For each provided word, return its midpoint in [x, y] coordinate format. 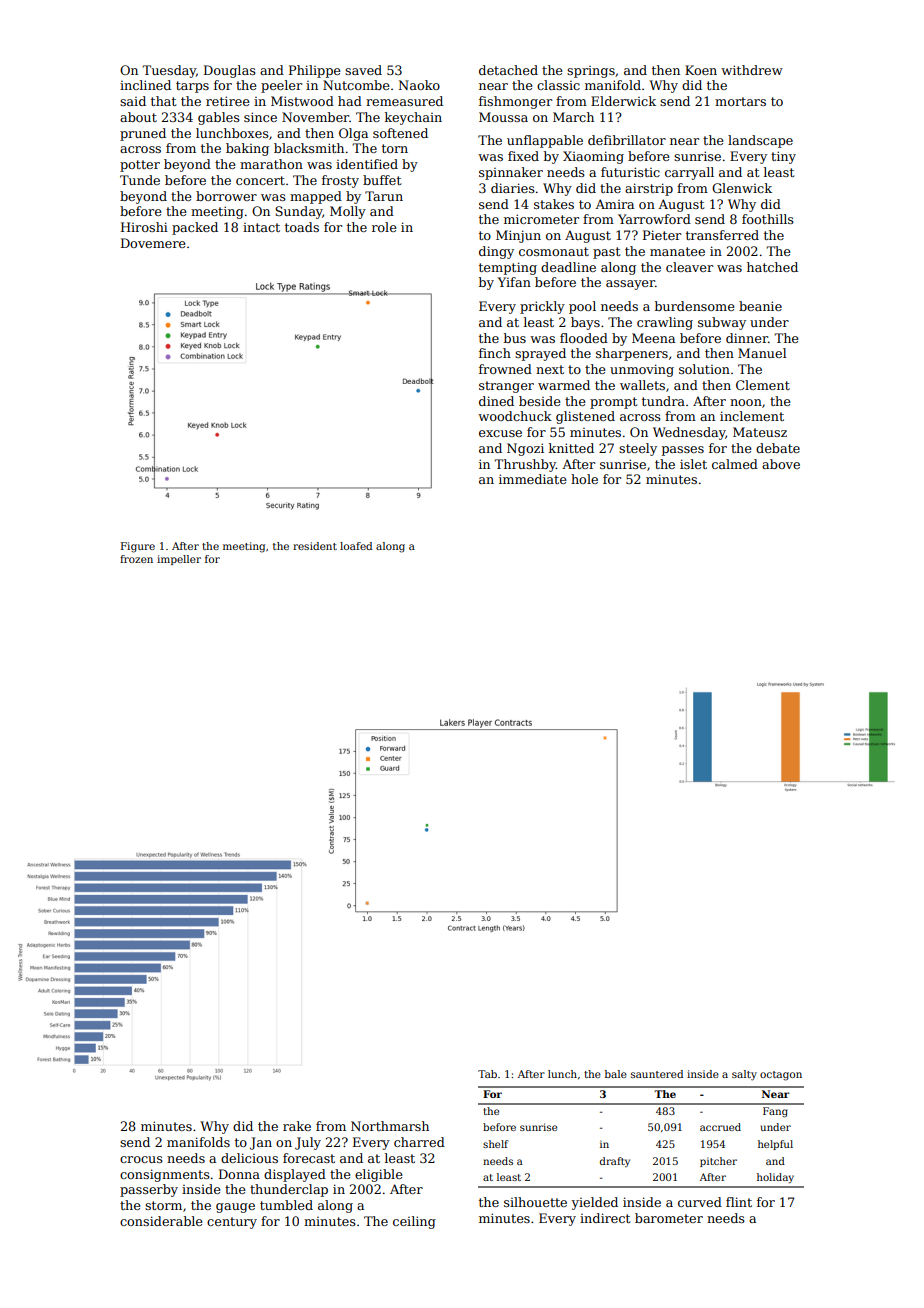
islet [693, 464]
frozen [136, 559]
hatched [772, 267]
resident [315, 546]
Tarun [384, 196]
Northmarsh [390, 1126]
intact [261, 227]
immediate [532, 479]
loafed [356, 546]
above [781, 464]
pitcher [718, 1162]
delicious [249, 1158]
